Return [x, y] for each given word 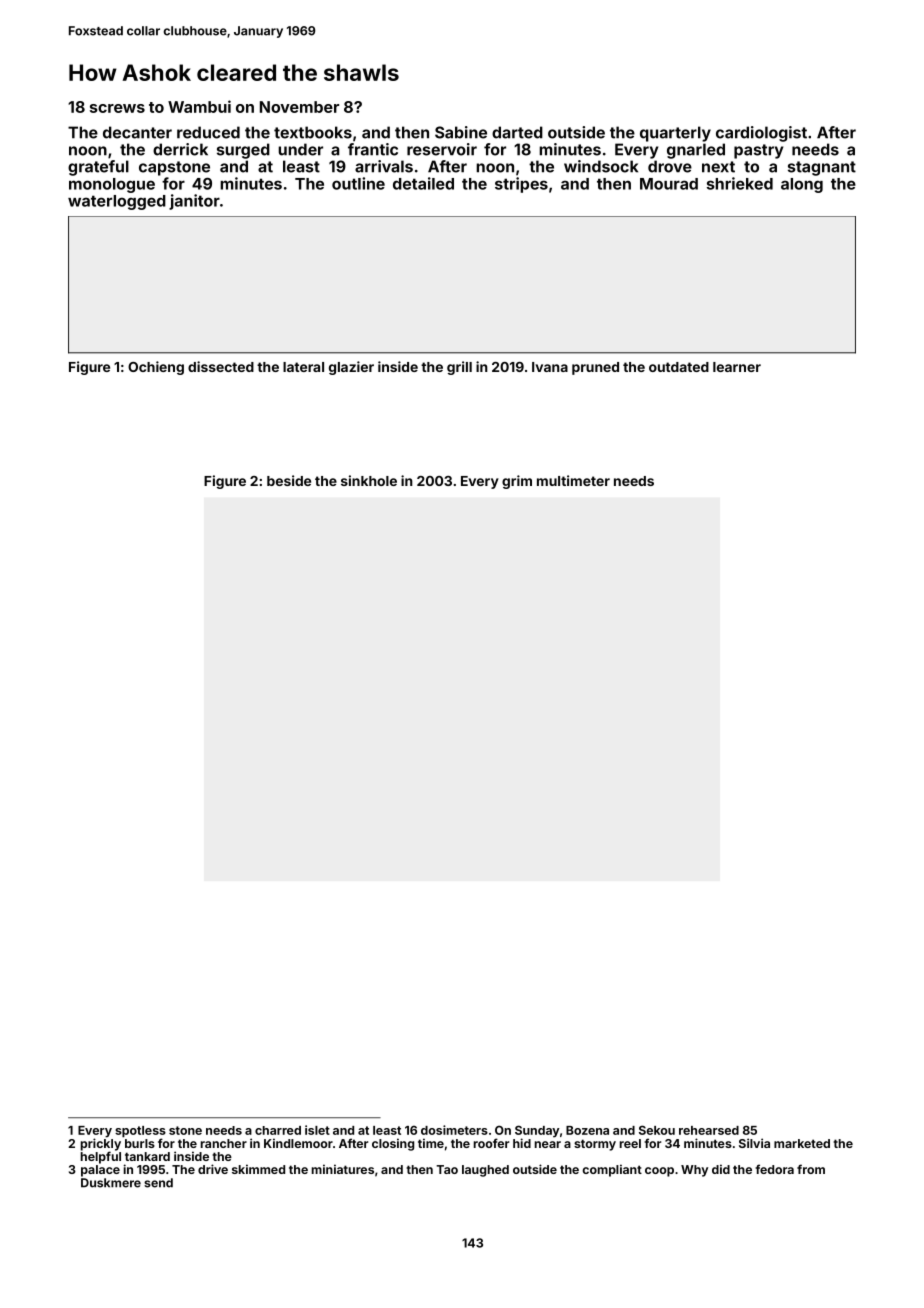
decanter [137, 132]
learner [737, 367]
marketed [802, 1143]
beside [289, 480]
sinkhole [369, 480]
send [158, 1183]
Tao [447, 1169]
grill [459, 368]
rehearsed [709, 1130]
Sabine [461, 132]
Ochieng [156, 368]
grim [517, 482]
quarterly [675, 134]
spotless [140, 1132]
